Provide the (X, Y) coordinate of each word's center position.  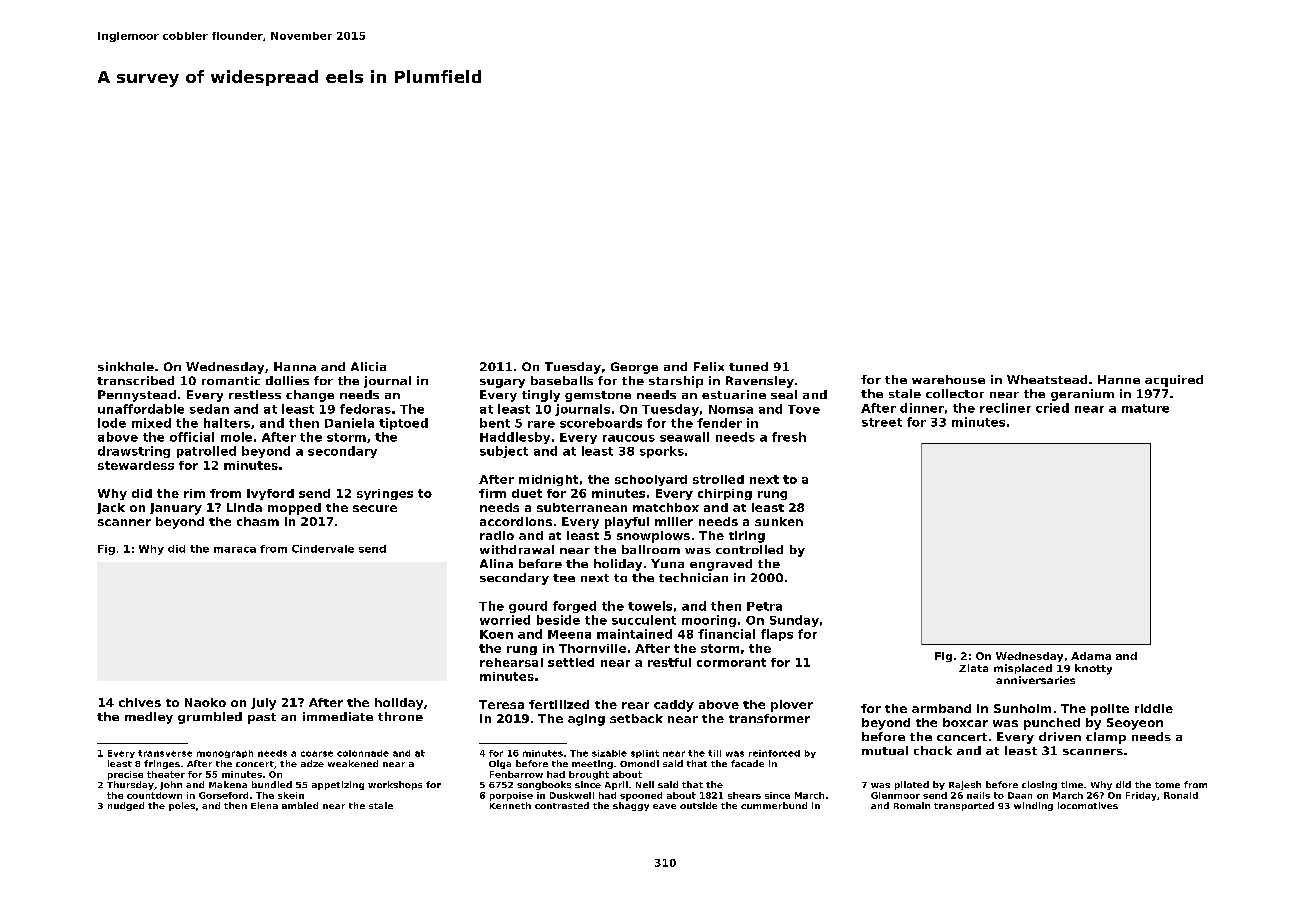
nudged (126, 806)
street (882, 422)
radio (497, 535)
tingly (541, 396)
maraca (235, 550)
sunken (779, 521)
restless (255, 394)
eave (664, 806)
